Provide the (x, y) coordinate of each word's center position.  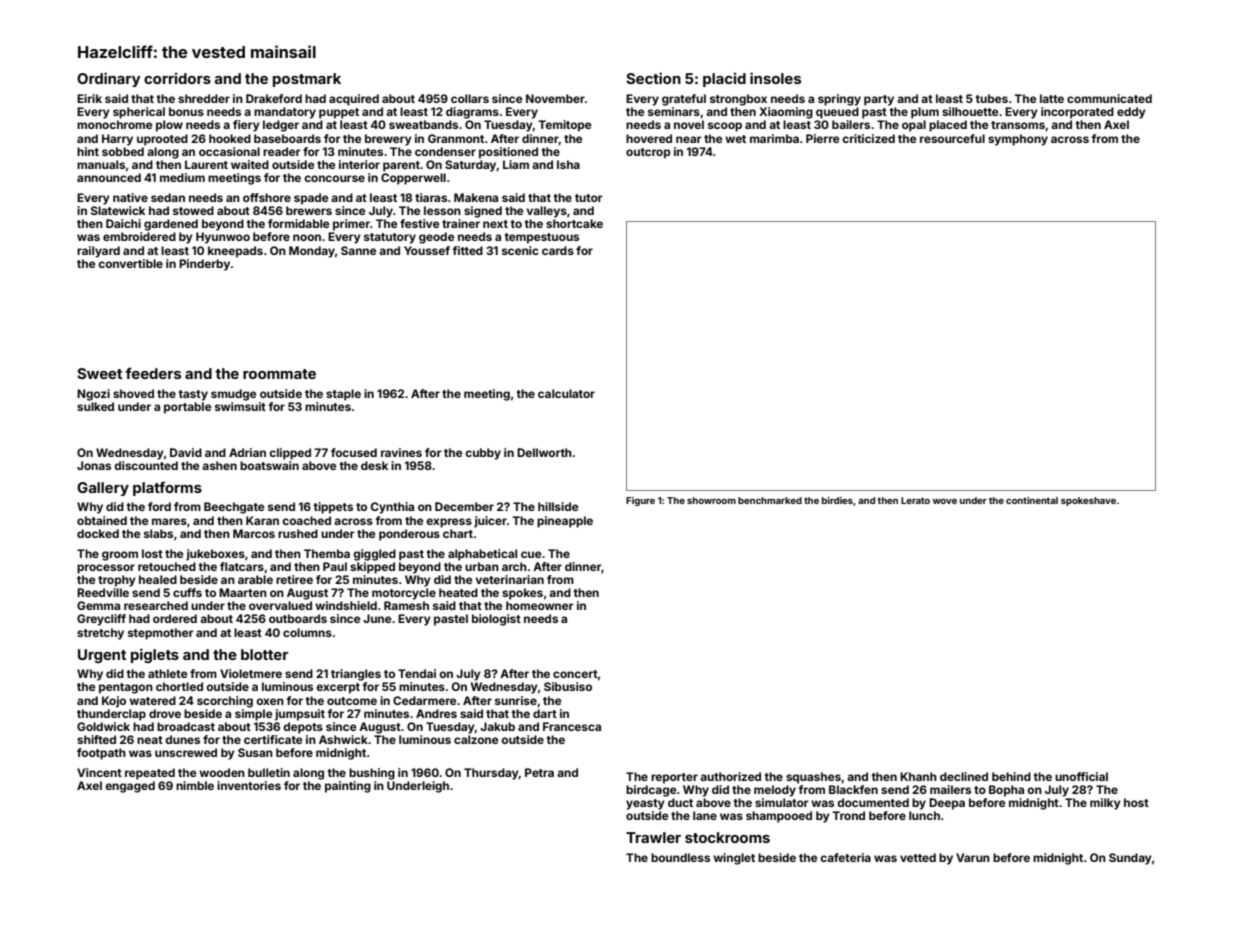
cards (558, 250)
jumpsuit (300, 715)
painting (348, 787)
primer (351, 225)
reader (282, 151)
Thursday (491, 774)
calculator (566, 393)
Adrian (247, 452)
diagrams (472, 113)
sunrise (516, 700)
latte (1052, 98)
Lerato (915, 500)
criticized (868, 138)
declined (964, 776)
